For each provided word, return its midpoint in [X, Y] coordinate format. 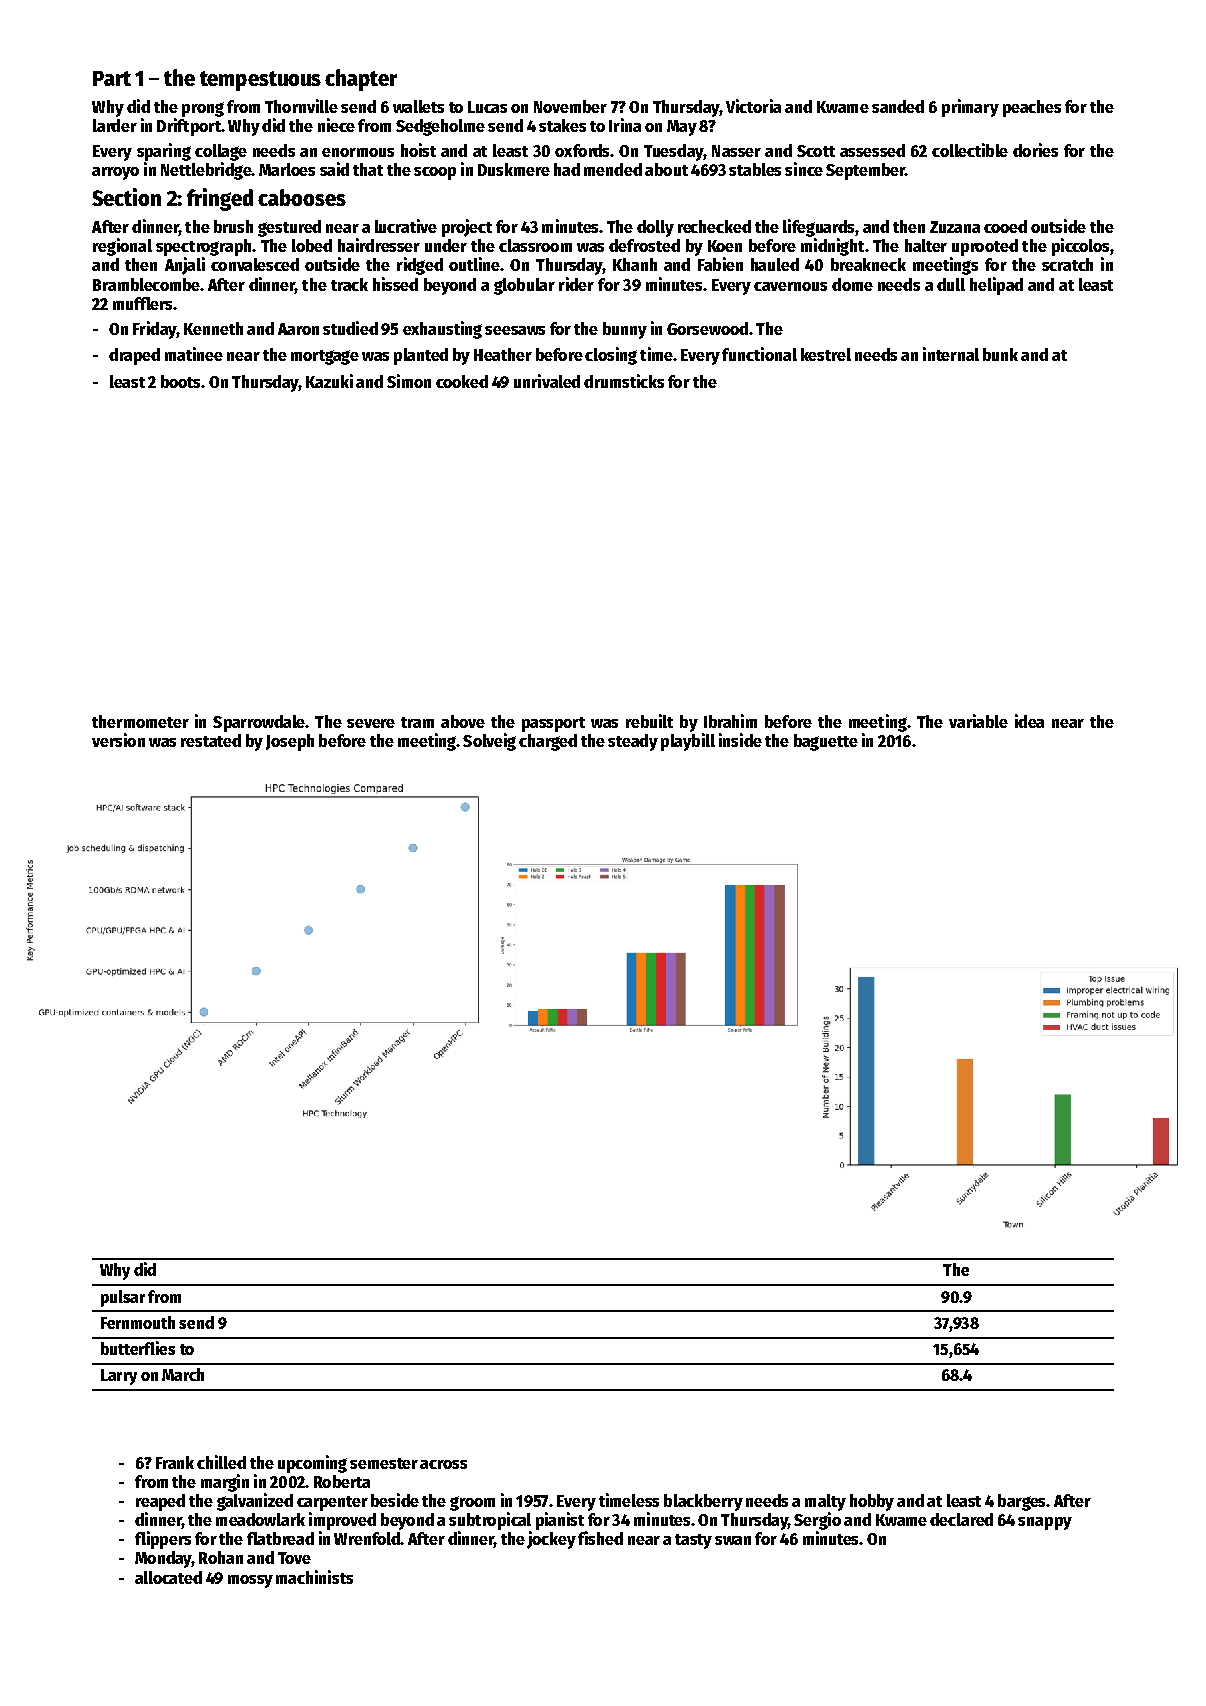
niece [336, 125]
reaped [160, 1502]
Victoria [753, 106]
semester [384, 1463]
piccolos [1080, 247]
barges [1021, 1502]
